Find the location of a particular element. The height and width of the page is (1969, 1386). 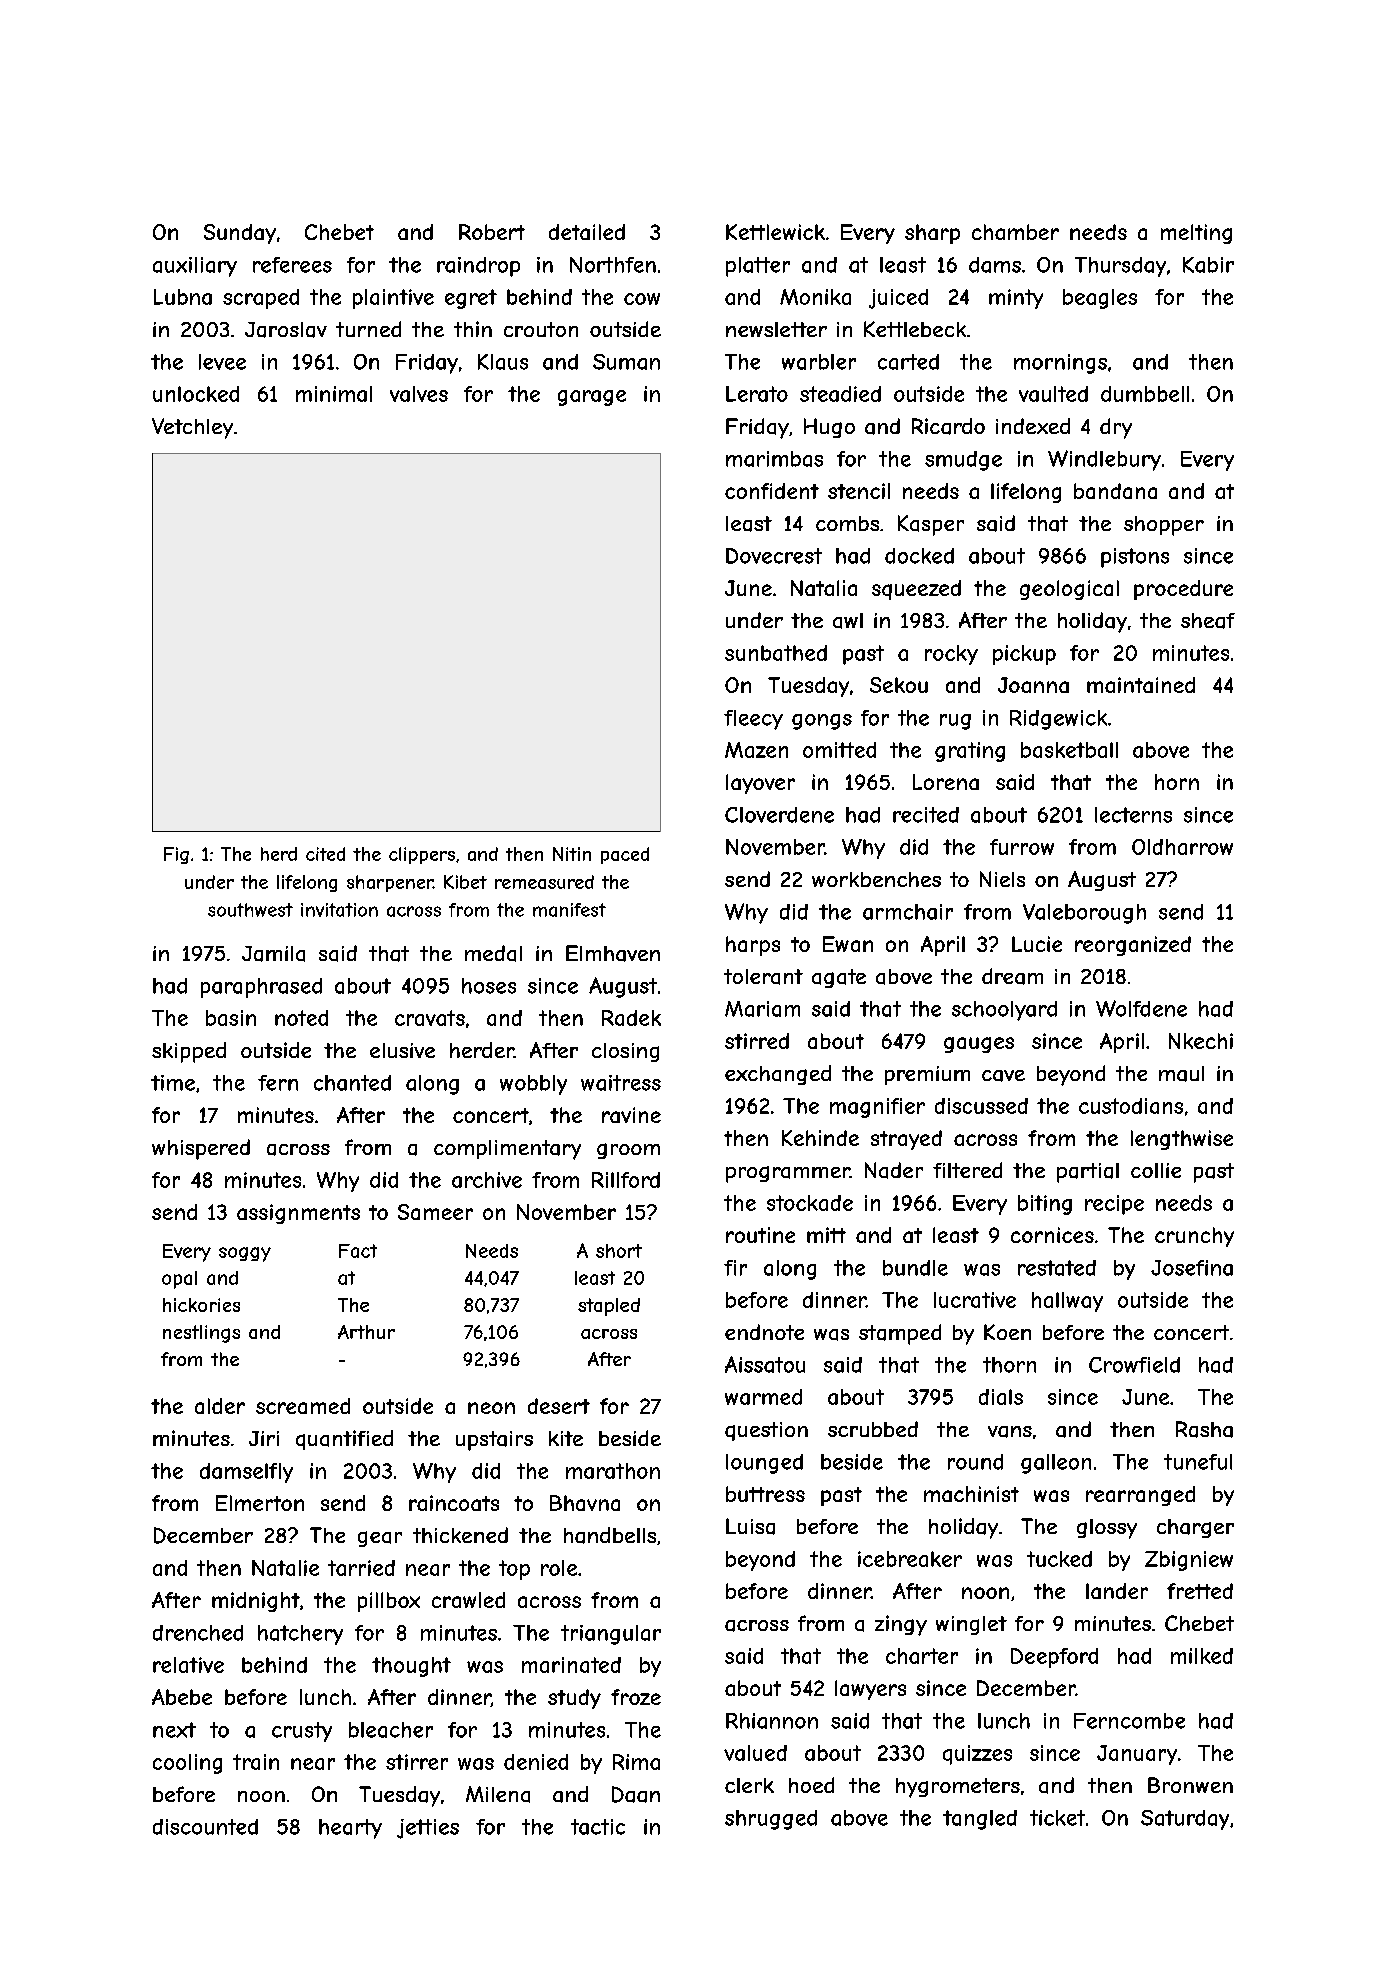

discounted is located at coordinates (205, 1827).
